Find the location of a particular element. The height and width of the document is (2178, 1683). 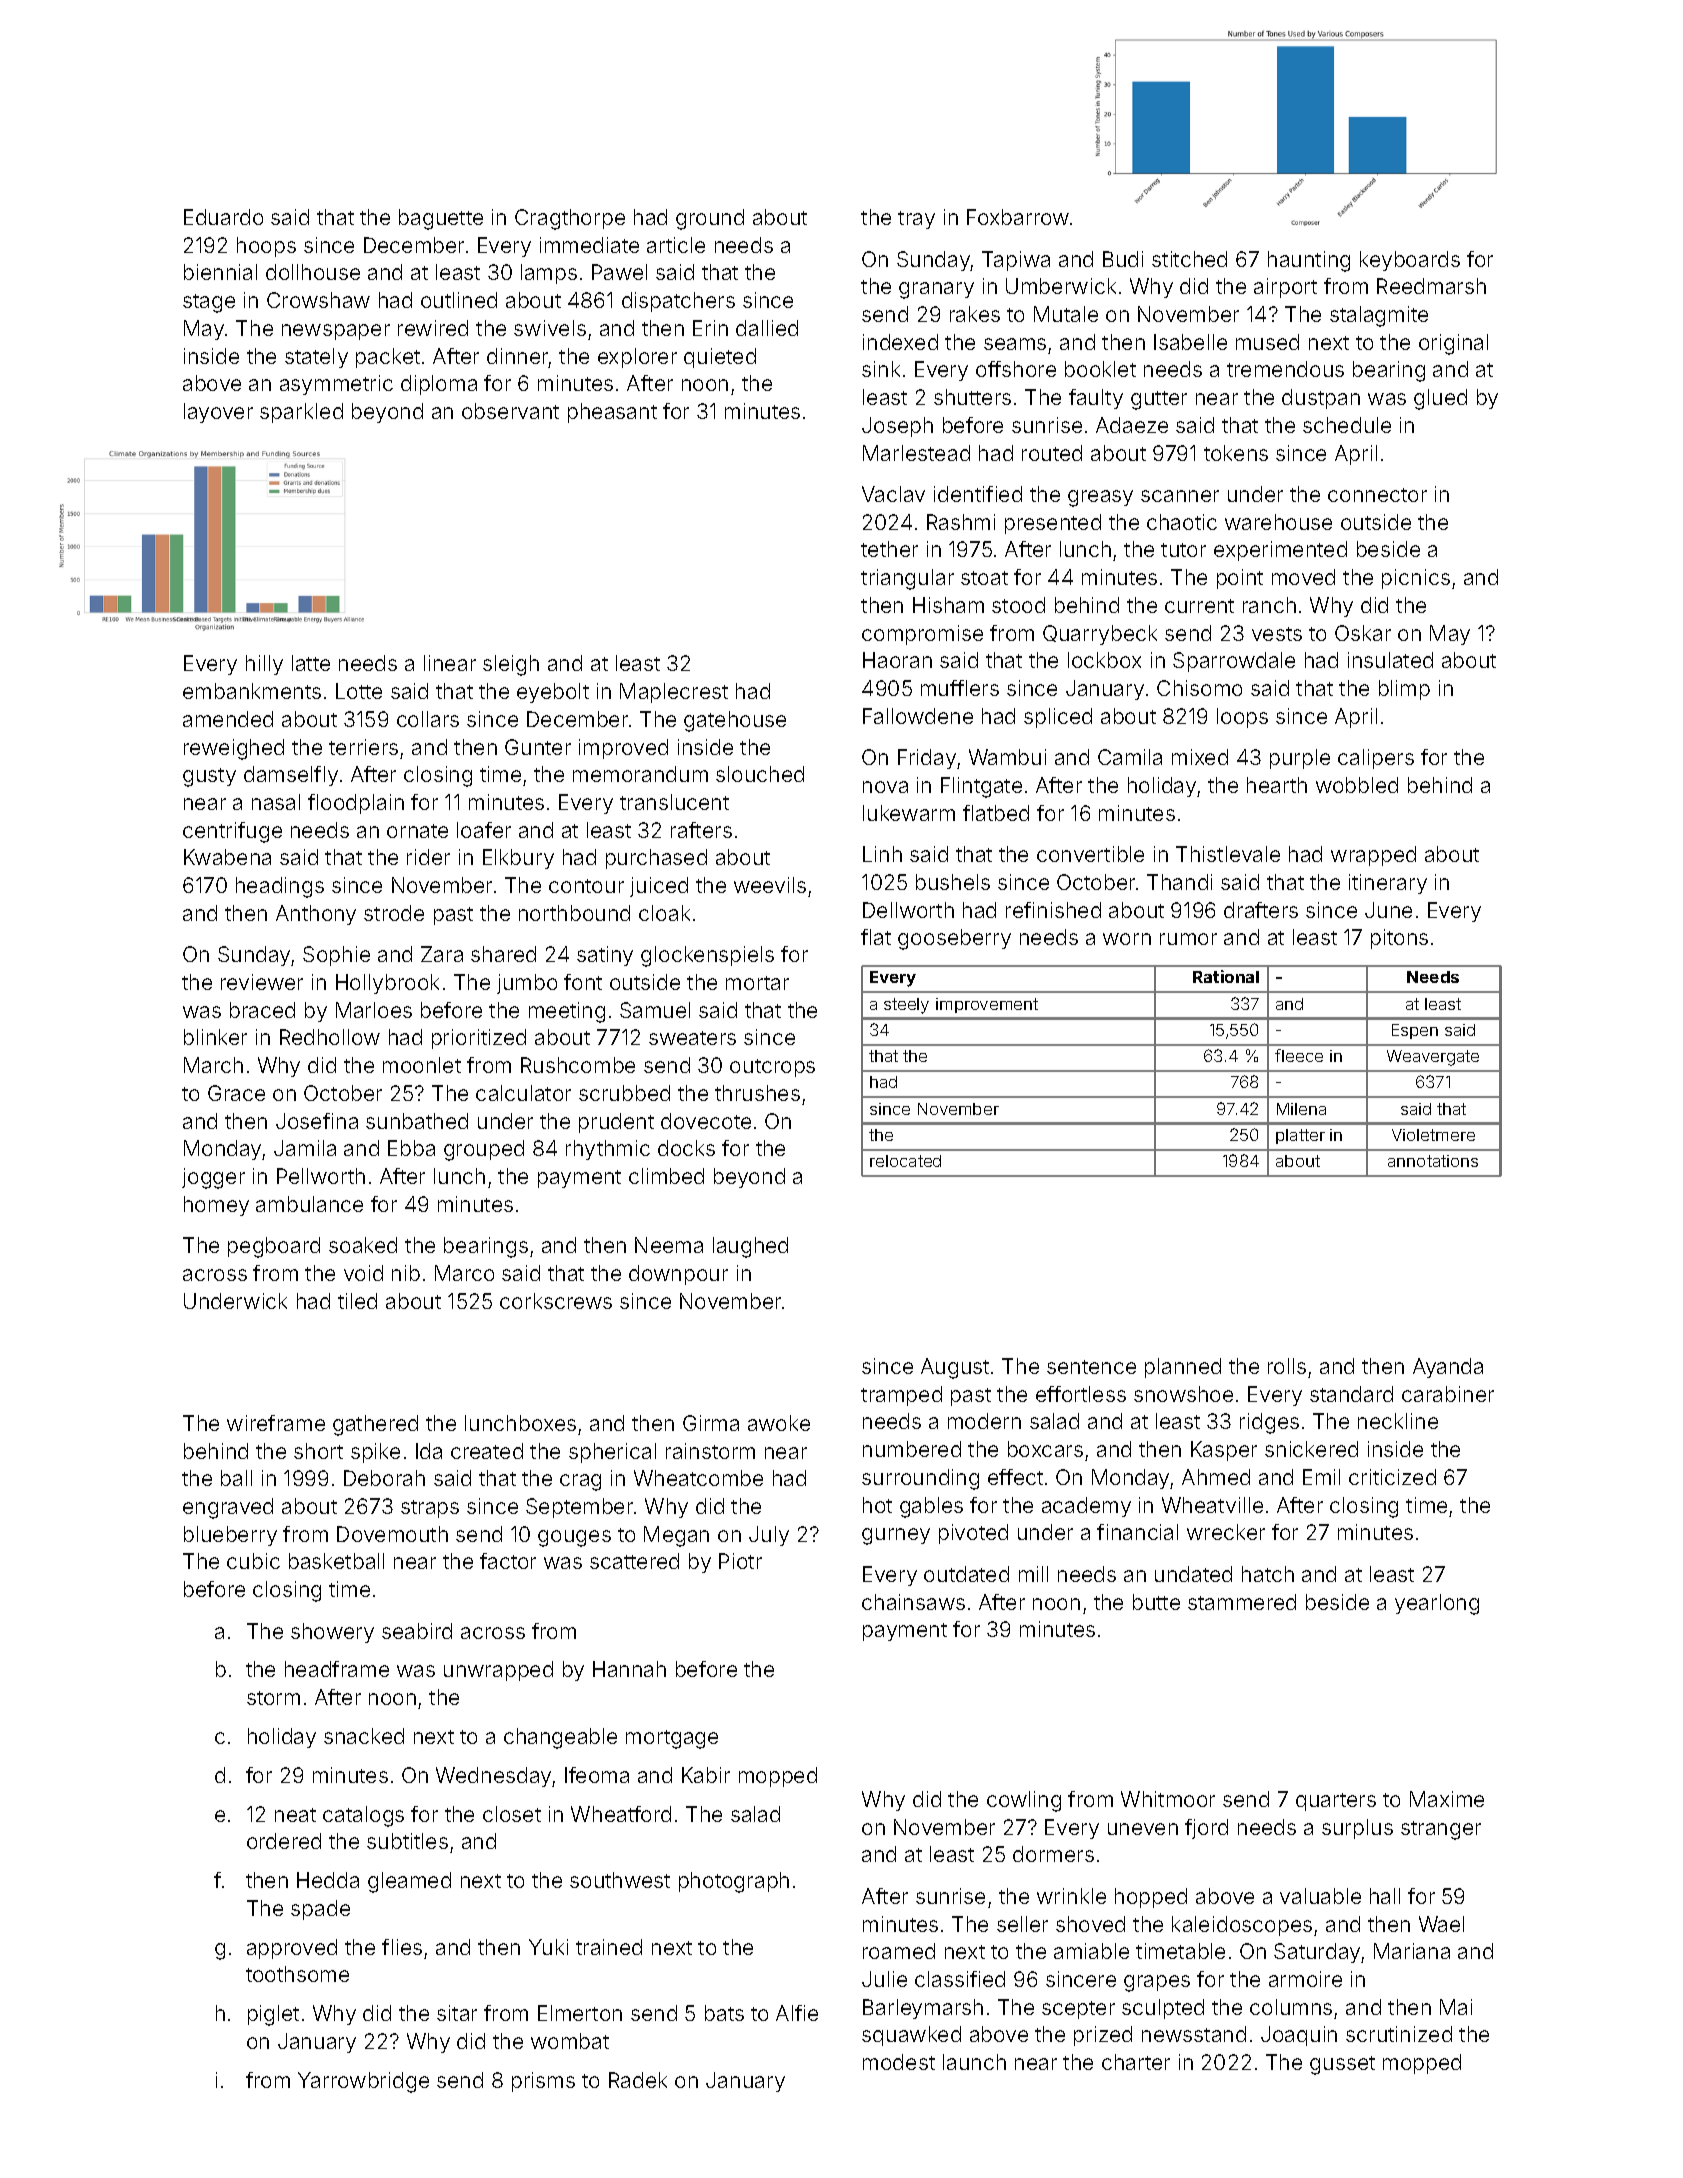

relocated is located at coordinates (905, 1161).
